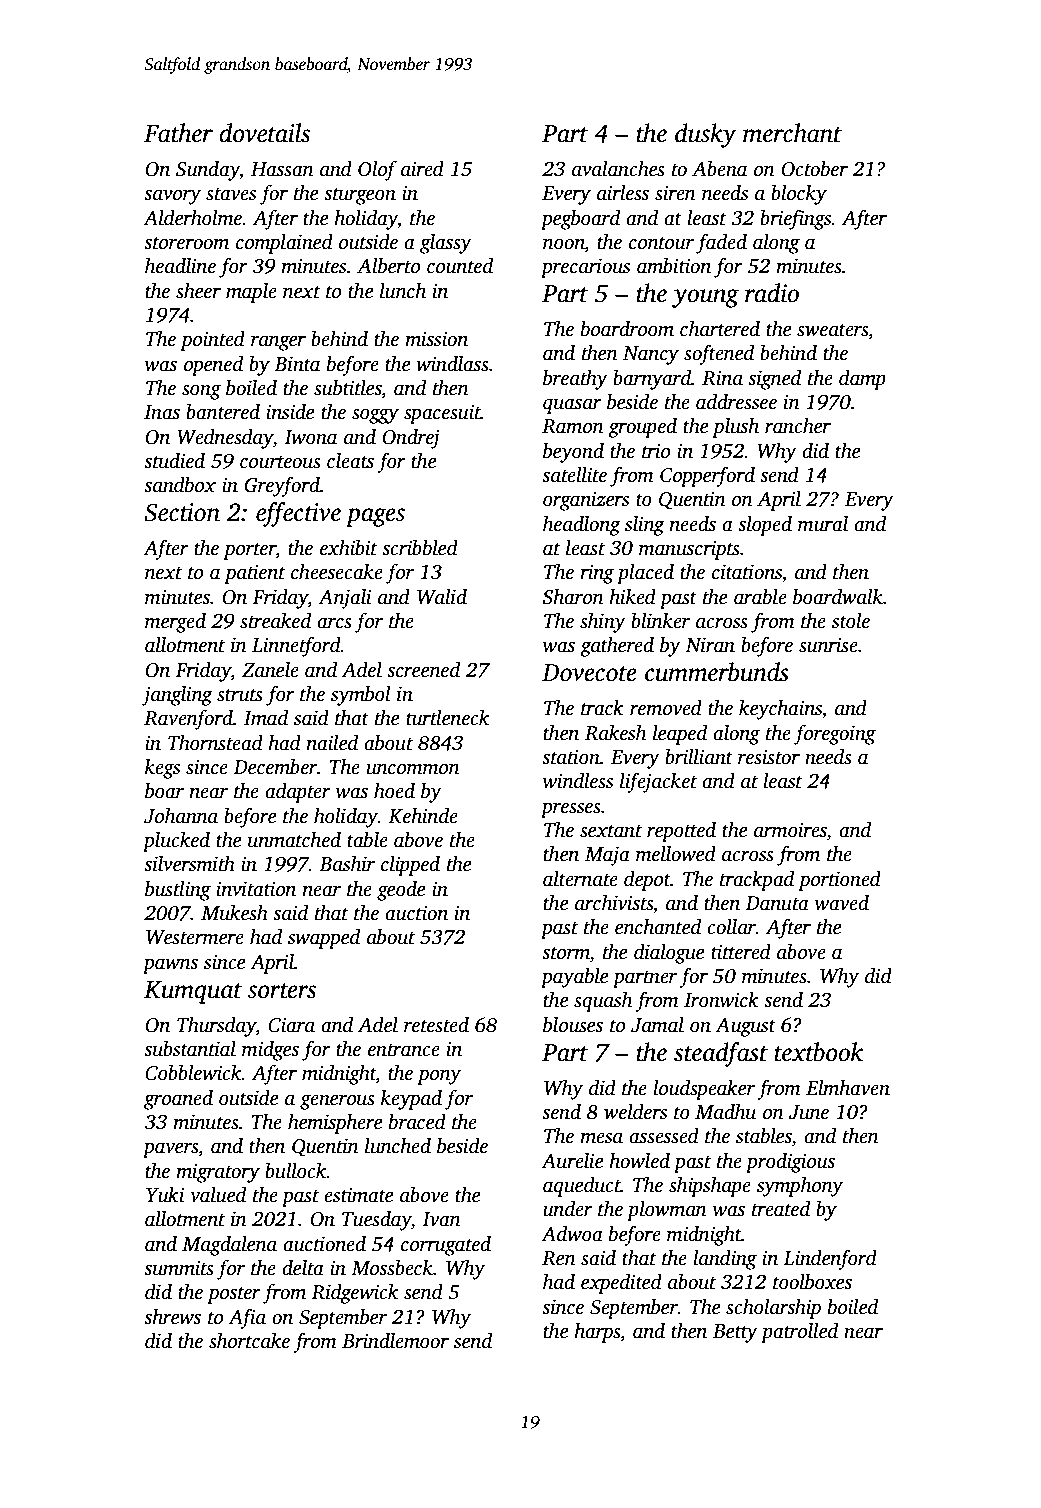 The image size is (1041, 1508). Describe the element at coordinates (410, 866) in the page. I see `clipped` at that location.
